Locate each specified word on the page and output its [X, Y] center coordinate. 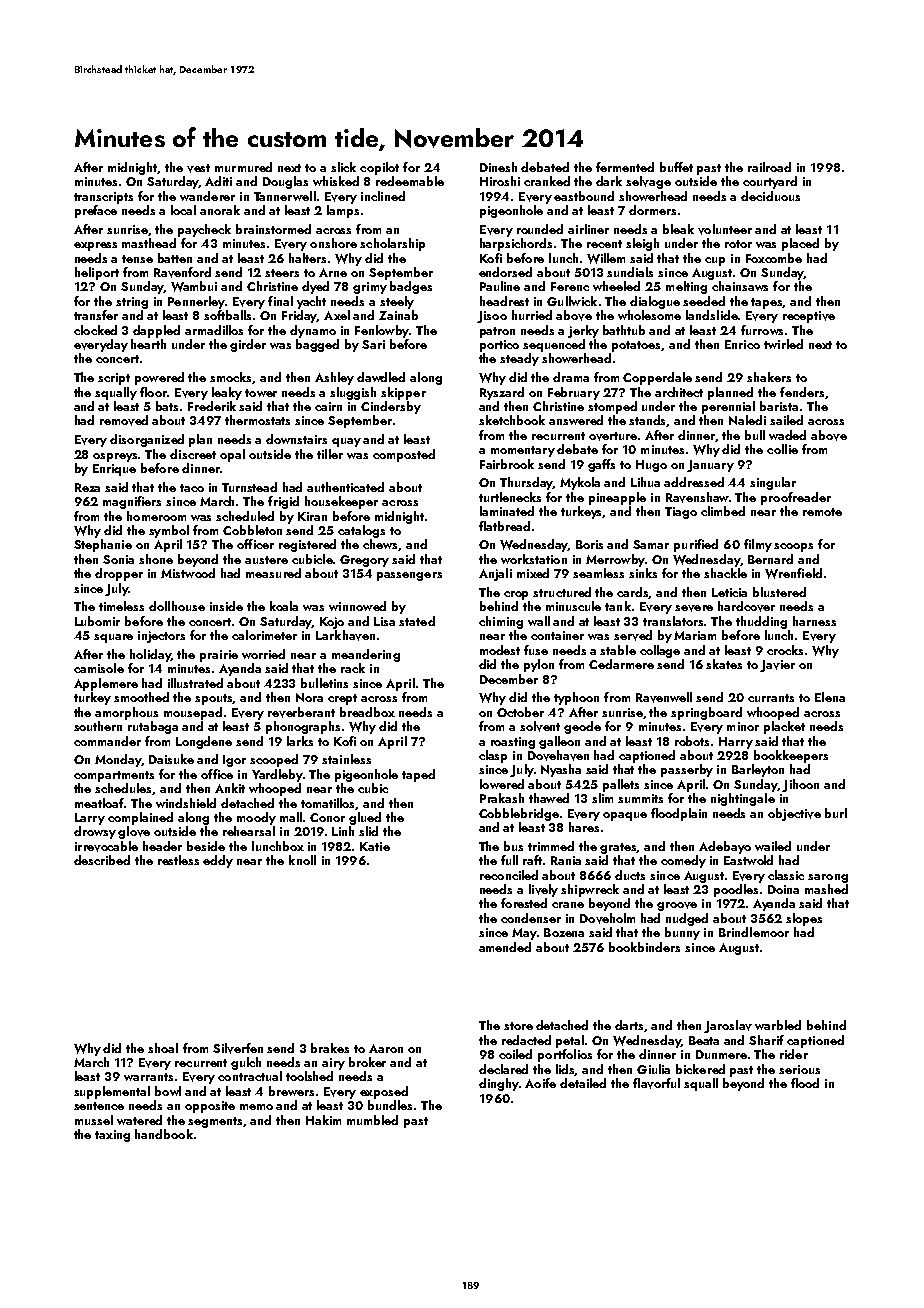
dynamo [313, 331]
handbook [164, 1134]
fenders [802, 392]
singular [773, 483]
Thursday [526, 483]
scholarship [392, 244]
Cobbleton [252, 530]
